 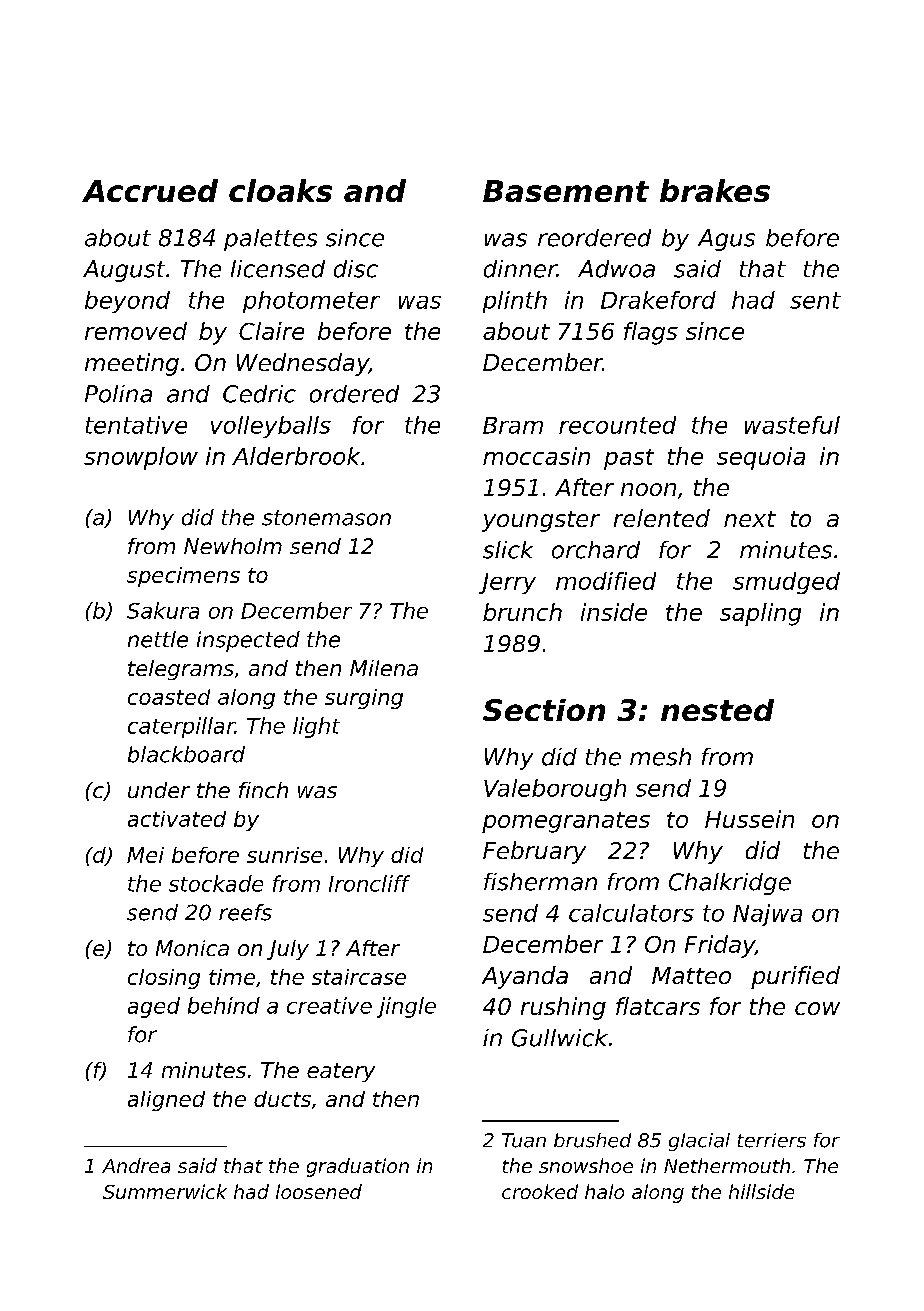 What do you see at coordinates (749, 819) in the screenshot?
I see `Hussein` at bounding box center [749, 819].
